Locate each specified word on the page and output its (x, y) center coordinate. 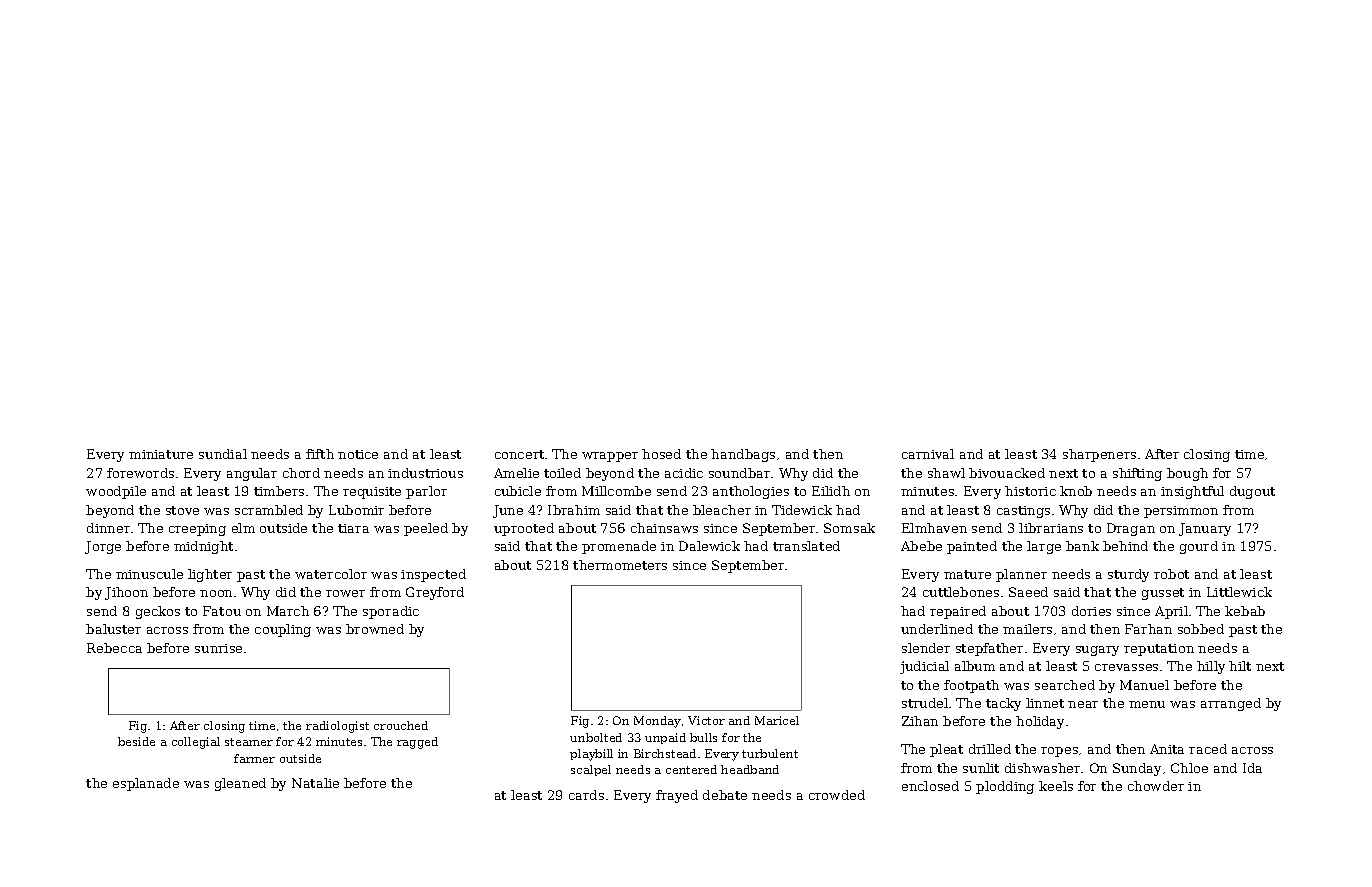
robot (1171, 574)
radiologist (337, 727)
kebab (1245, 611)
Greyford (435, 593)
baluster (113, 629)
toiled (562, 473)
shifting (1137, 474)
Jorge (103, 547)
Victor (706, 720)
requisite (372, 493)
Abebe (921, 546)
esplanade (146, 784)
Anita (1167, 749)
